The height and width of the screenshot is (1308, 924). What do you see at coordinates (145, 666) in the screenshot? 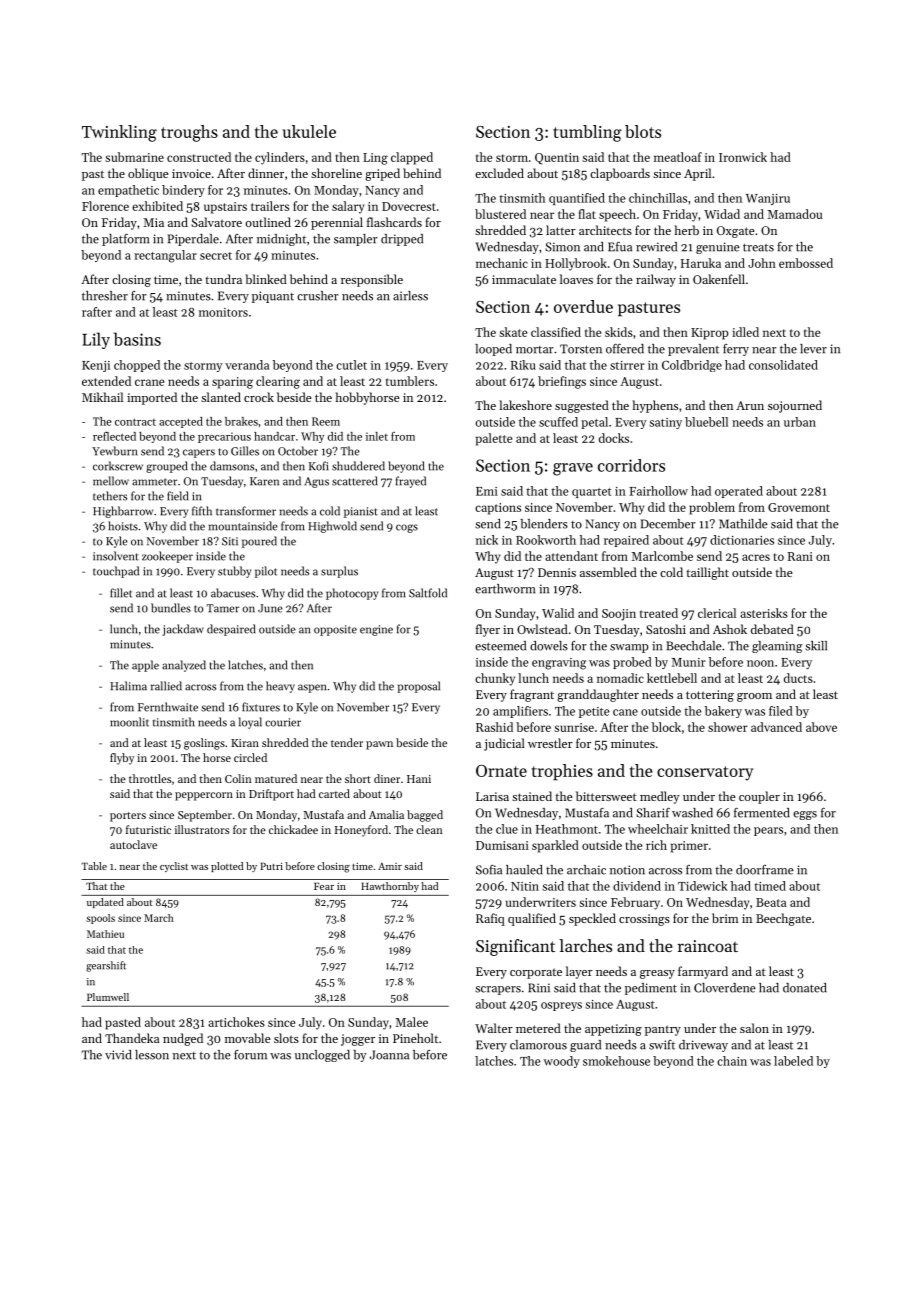
I see `apple` at bounding box center [145, 666].
